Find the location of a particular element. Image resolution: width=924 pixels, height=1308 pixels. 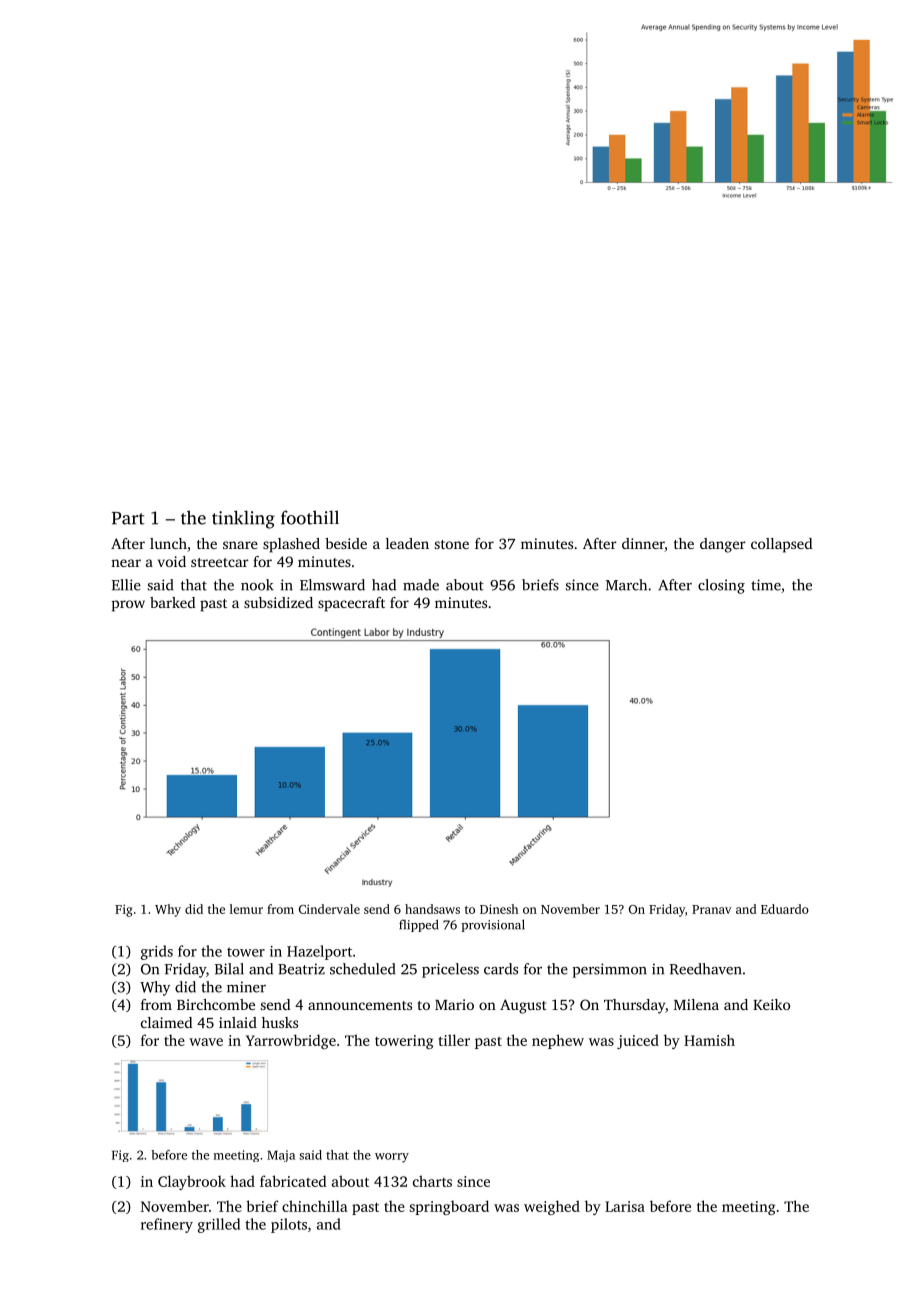

worry is located at coordinates (392, 1158).
